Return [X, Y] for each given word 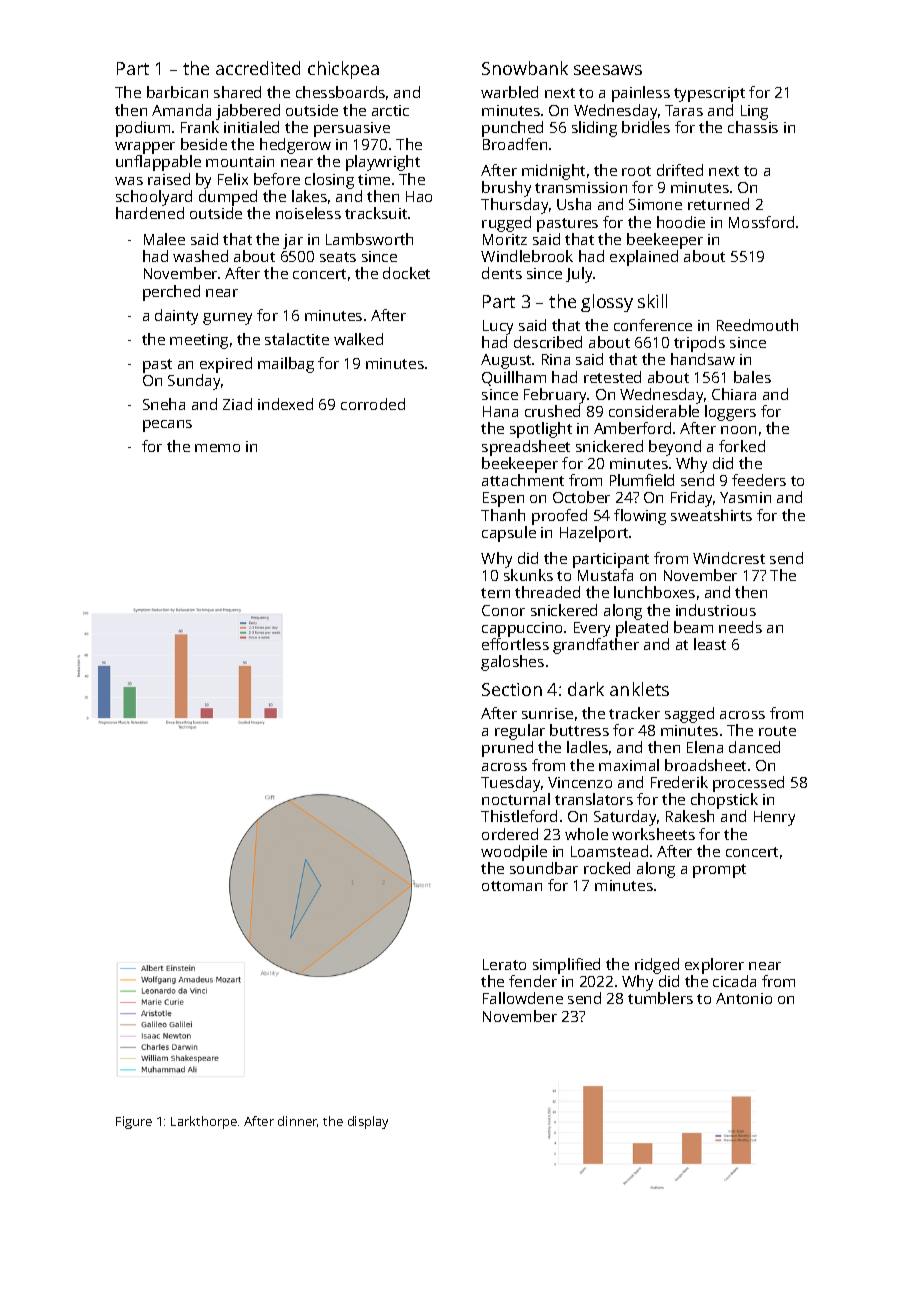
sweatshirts [711, 515]
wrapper [145, 148]
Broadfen [515, 144]
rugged [506, 224]
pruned [507, 749]
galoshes [512, 663]
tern [495, 593]
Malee [164, 239]
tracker [634, 713]
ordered [510, 834]
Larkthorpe [204, 1122]
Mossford [761, 222]
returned [718, 204]
